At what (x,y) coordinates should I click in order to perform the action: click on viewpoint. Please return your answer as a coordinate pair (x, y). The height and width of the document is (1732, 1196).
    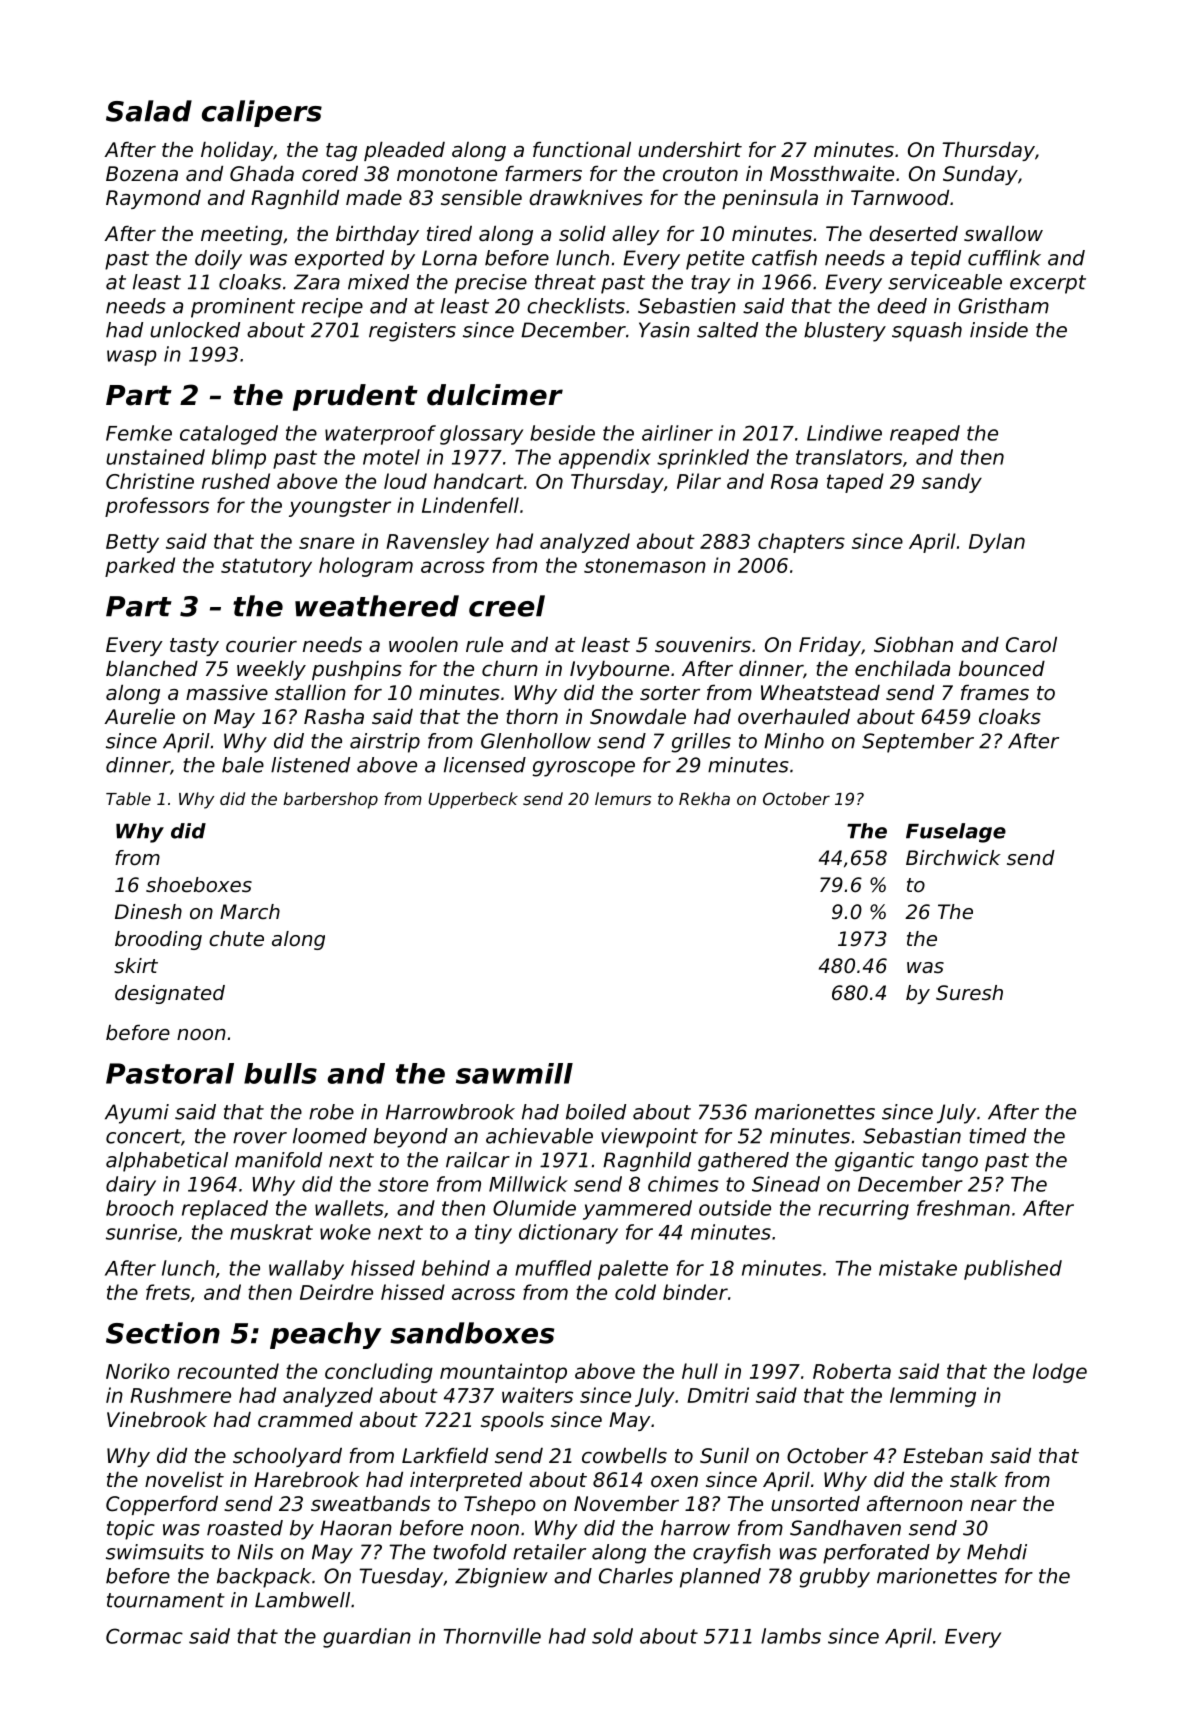
    Looking at the image, I should click on (649, 1138).
